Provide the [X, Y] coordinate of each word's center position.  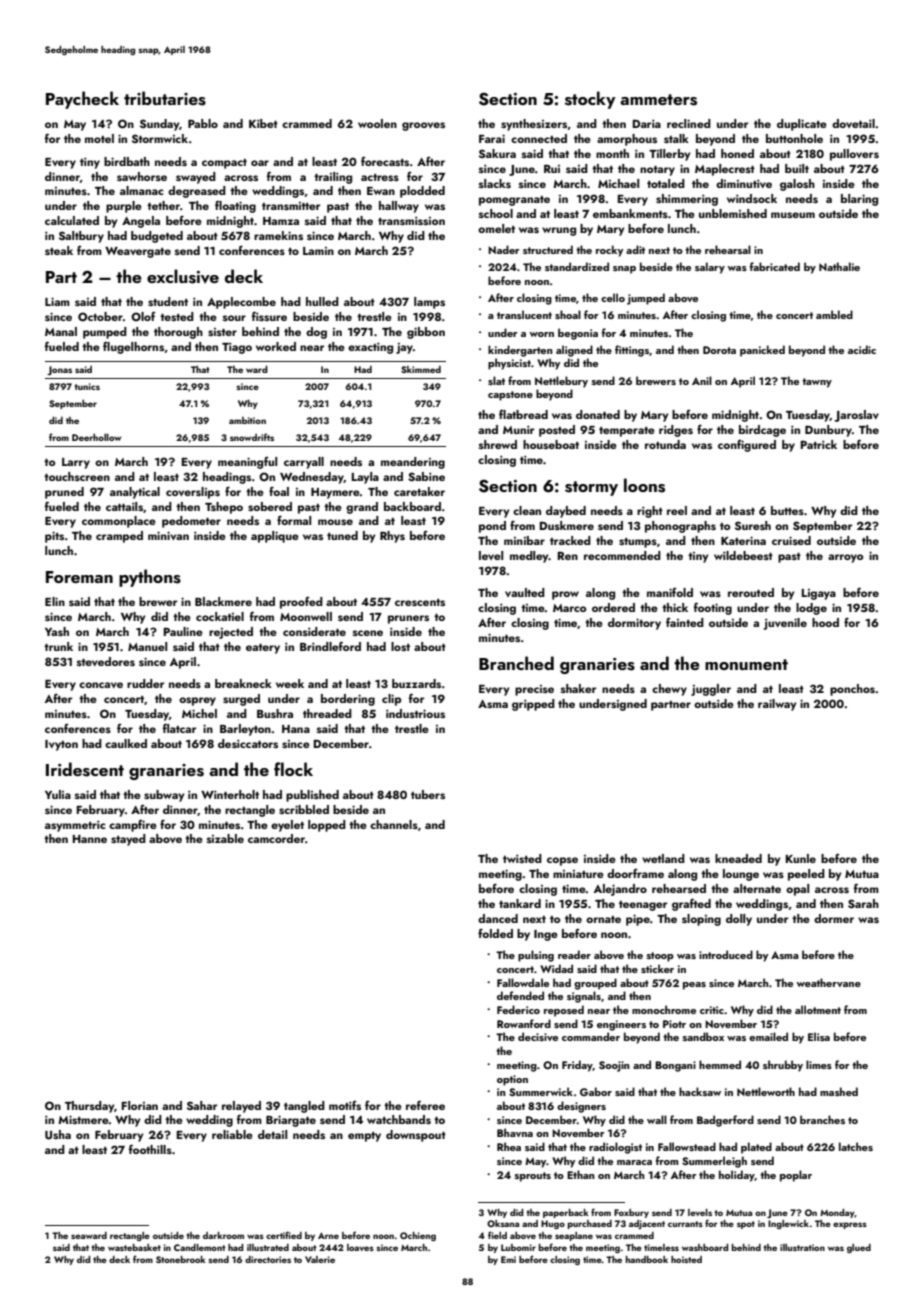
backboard [412, 506]
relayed [241, 1107]
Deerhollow [96, 437]
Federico [518, 1009]
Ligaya [819, 594]
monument [746, 664]
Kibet [263, 123]
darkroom [223, 1235]
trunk [58, 646]
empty [364, 1137]
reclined [689, 123]
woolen [377, 123]
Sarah [863, 903]
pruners [408, 619]
